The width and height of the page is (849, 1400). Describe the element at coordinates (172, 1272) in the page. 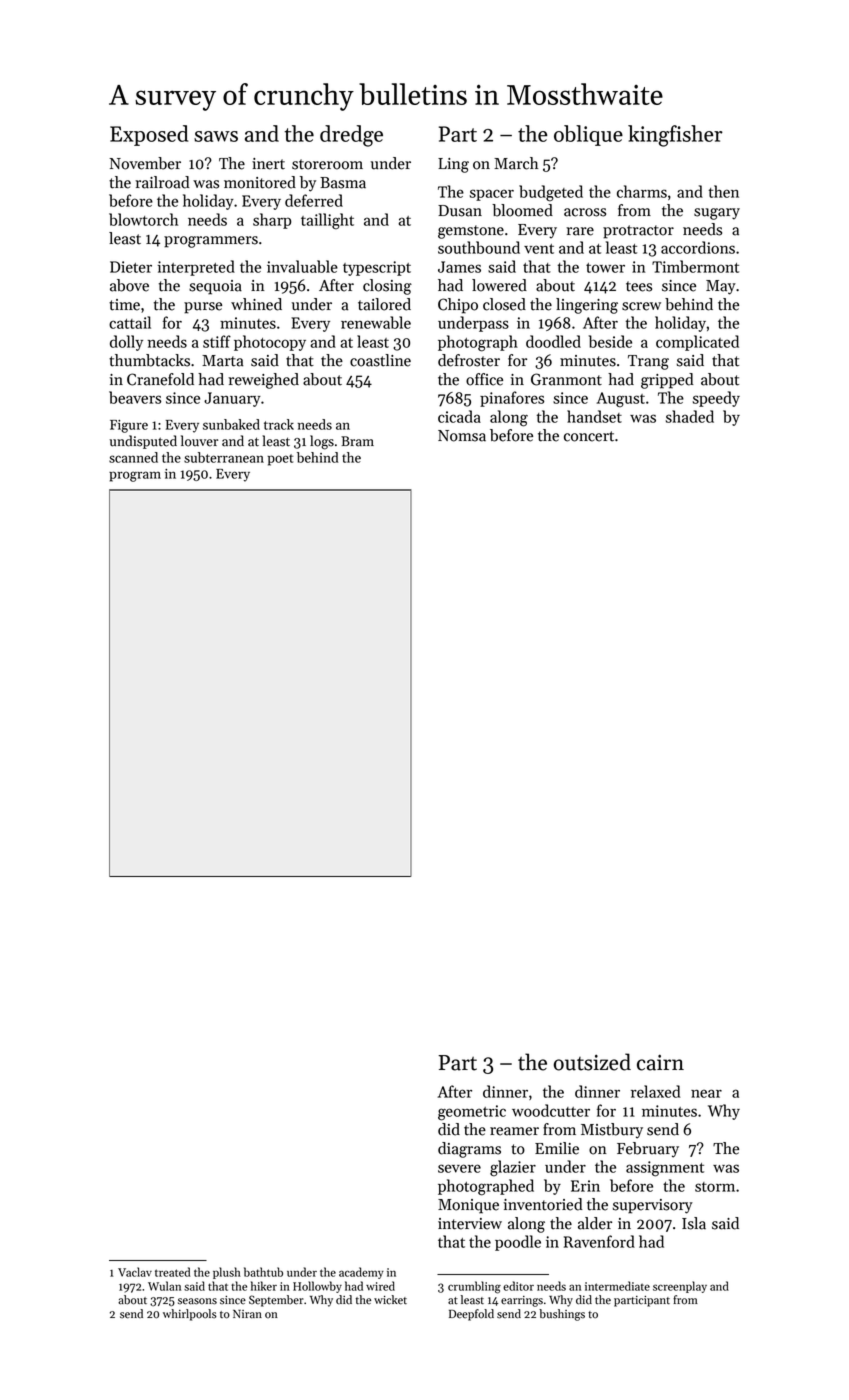

I see `treated` at that location.
